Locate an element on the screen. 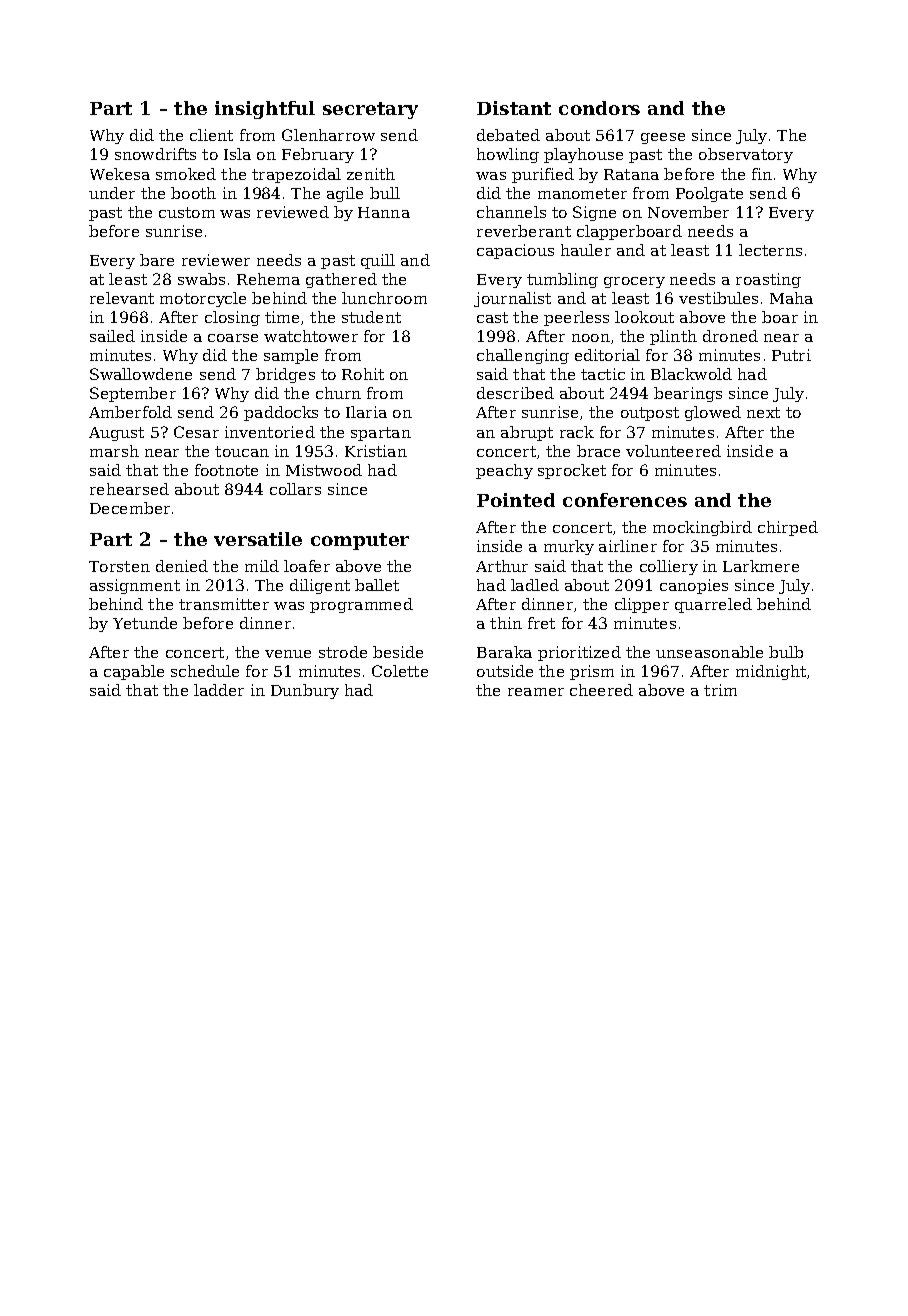 Image resolution: width=908 pixels, height=1316 pixels. ladder is located at coordinates (219, 690).
